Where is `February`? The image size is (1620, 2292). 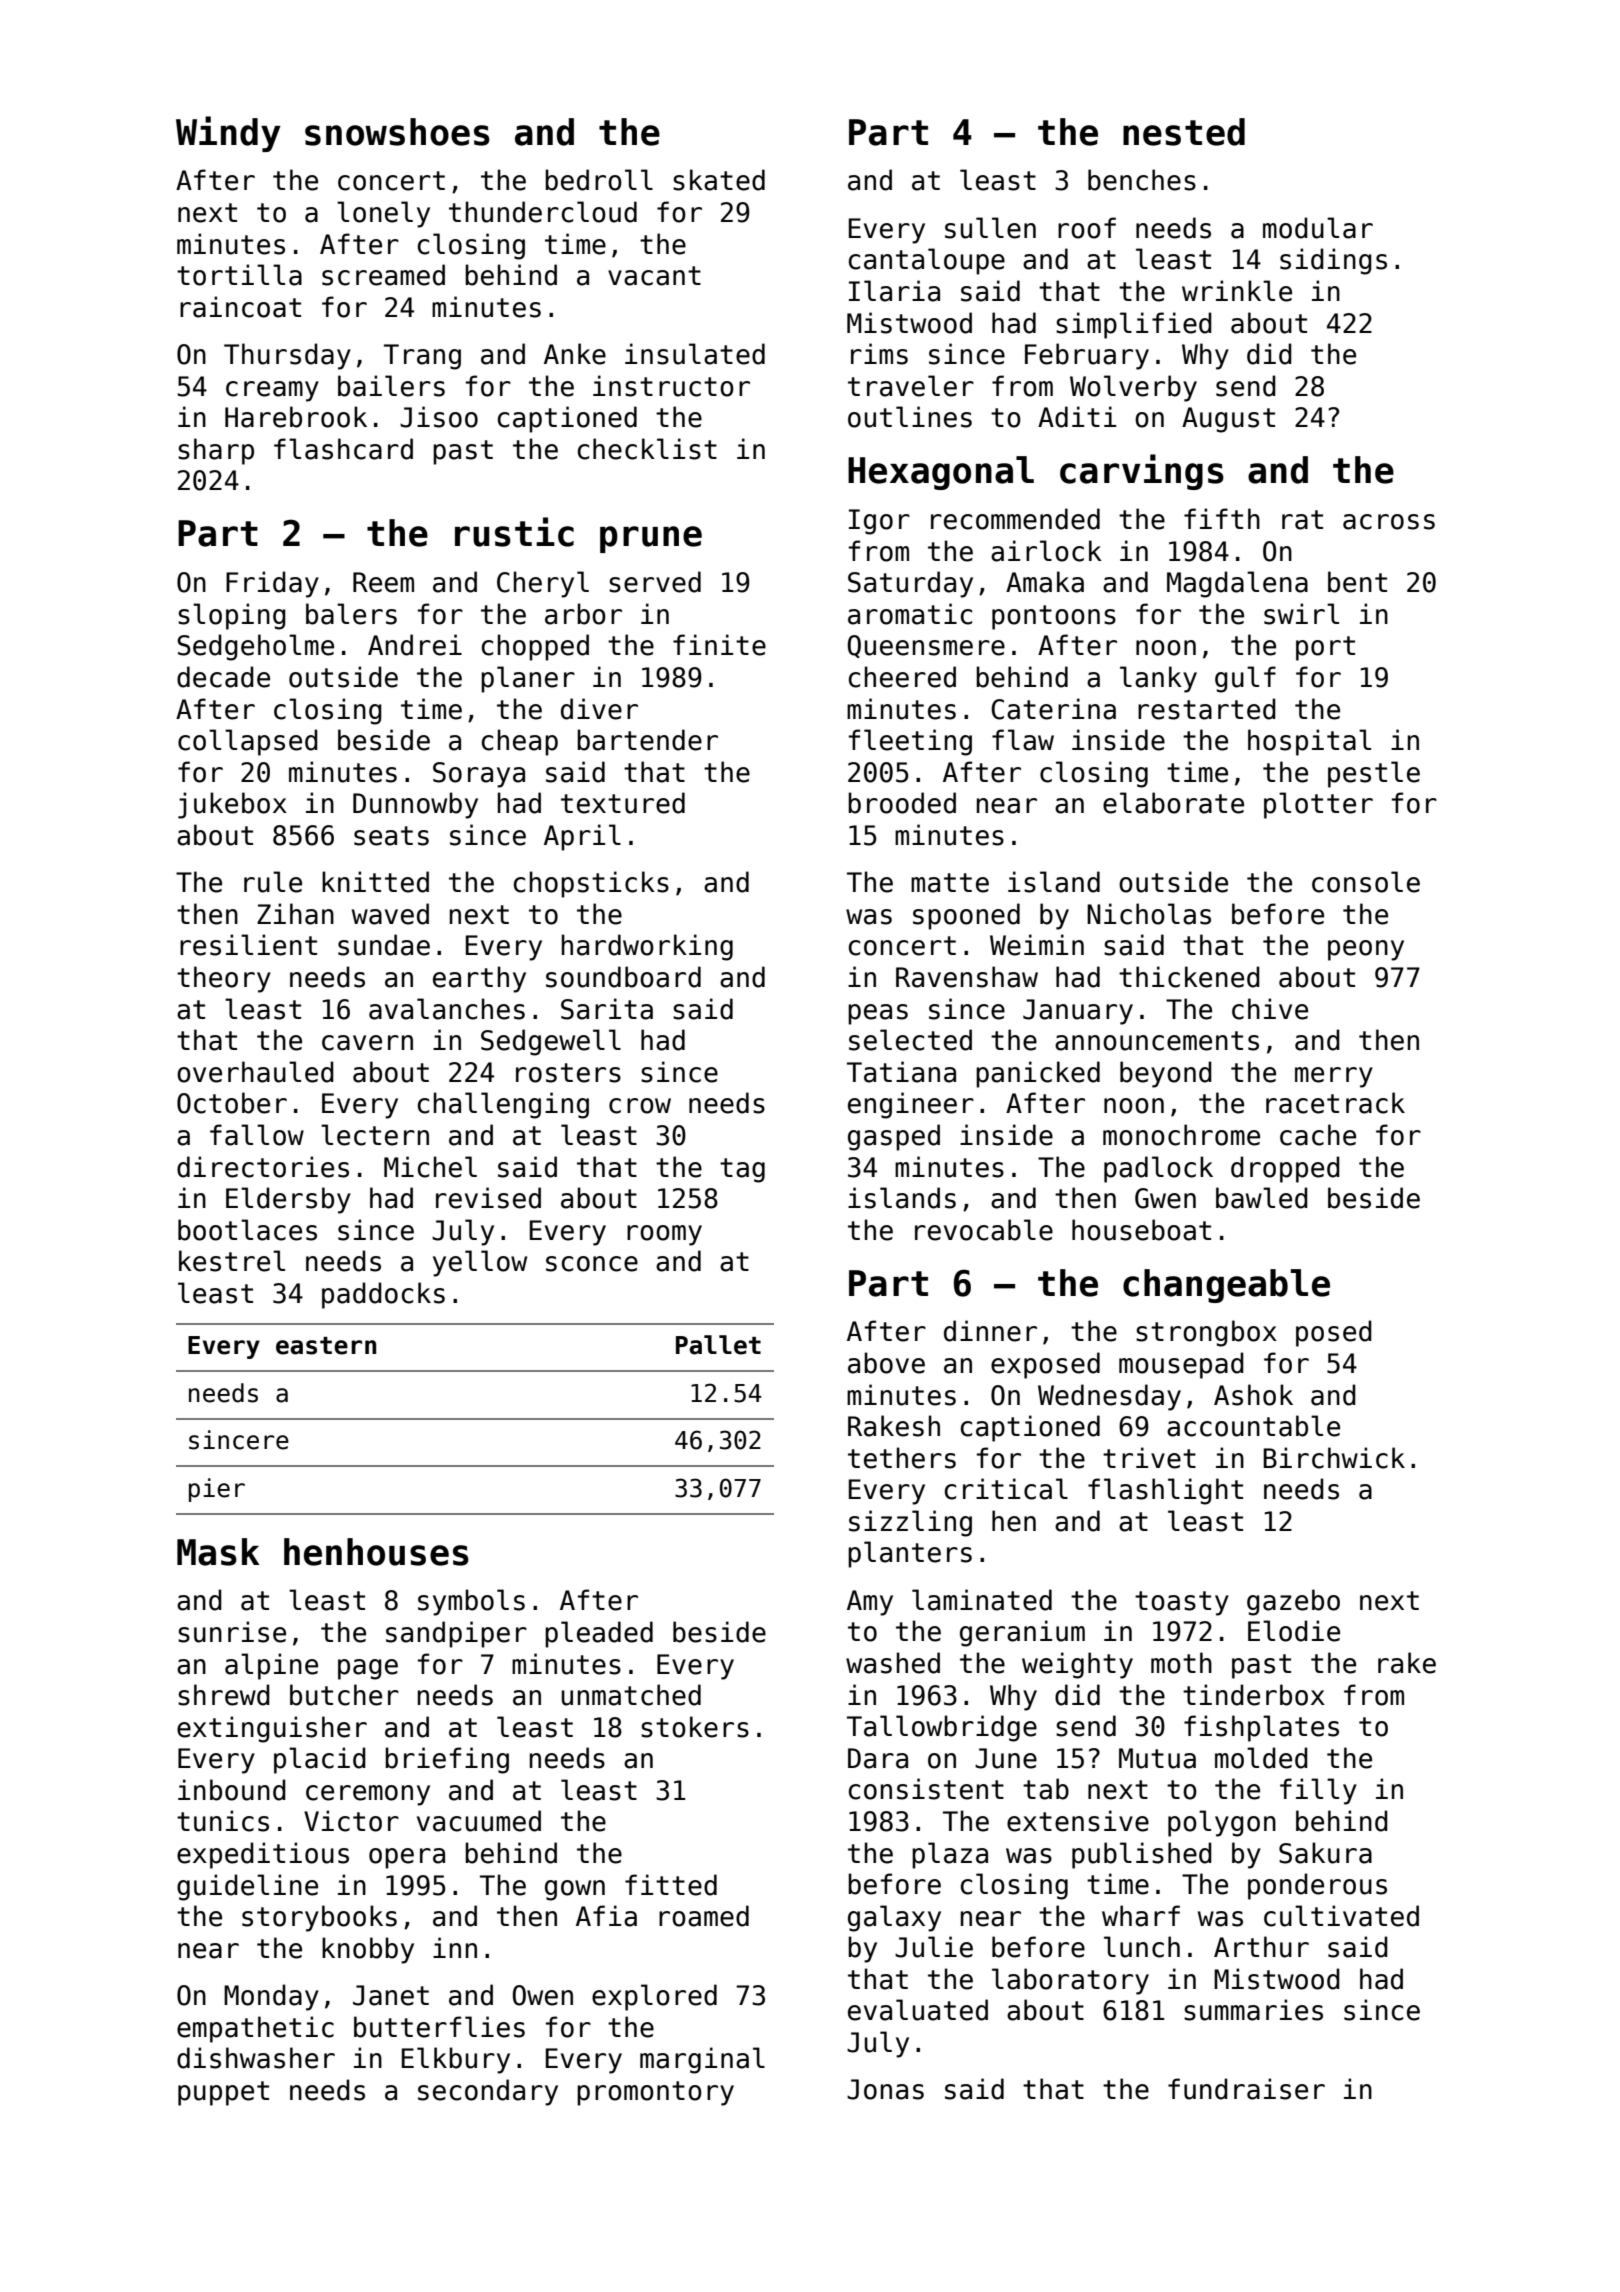 February is located at coordinates (1087, 356).
